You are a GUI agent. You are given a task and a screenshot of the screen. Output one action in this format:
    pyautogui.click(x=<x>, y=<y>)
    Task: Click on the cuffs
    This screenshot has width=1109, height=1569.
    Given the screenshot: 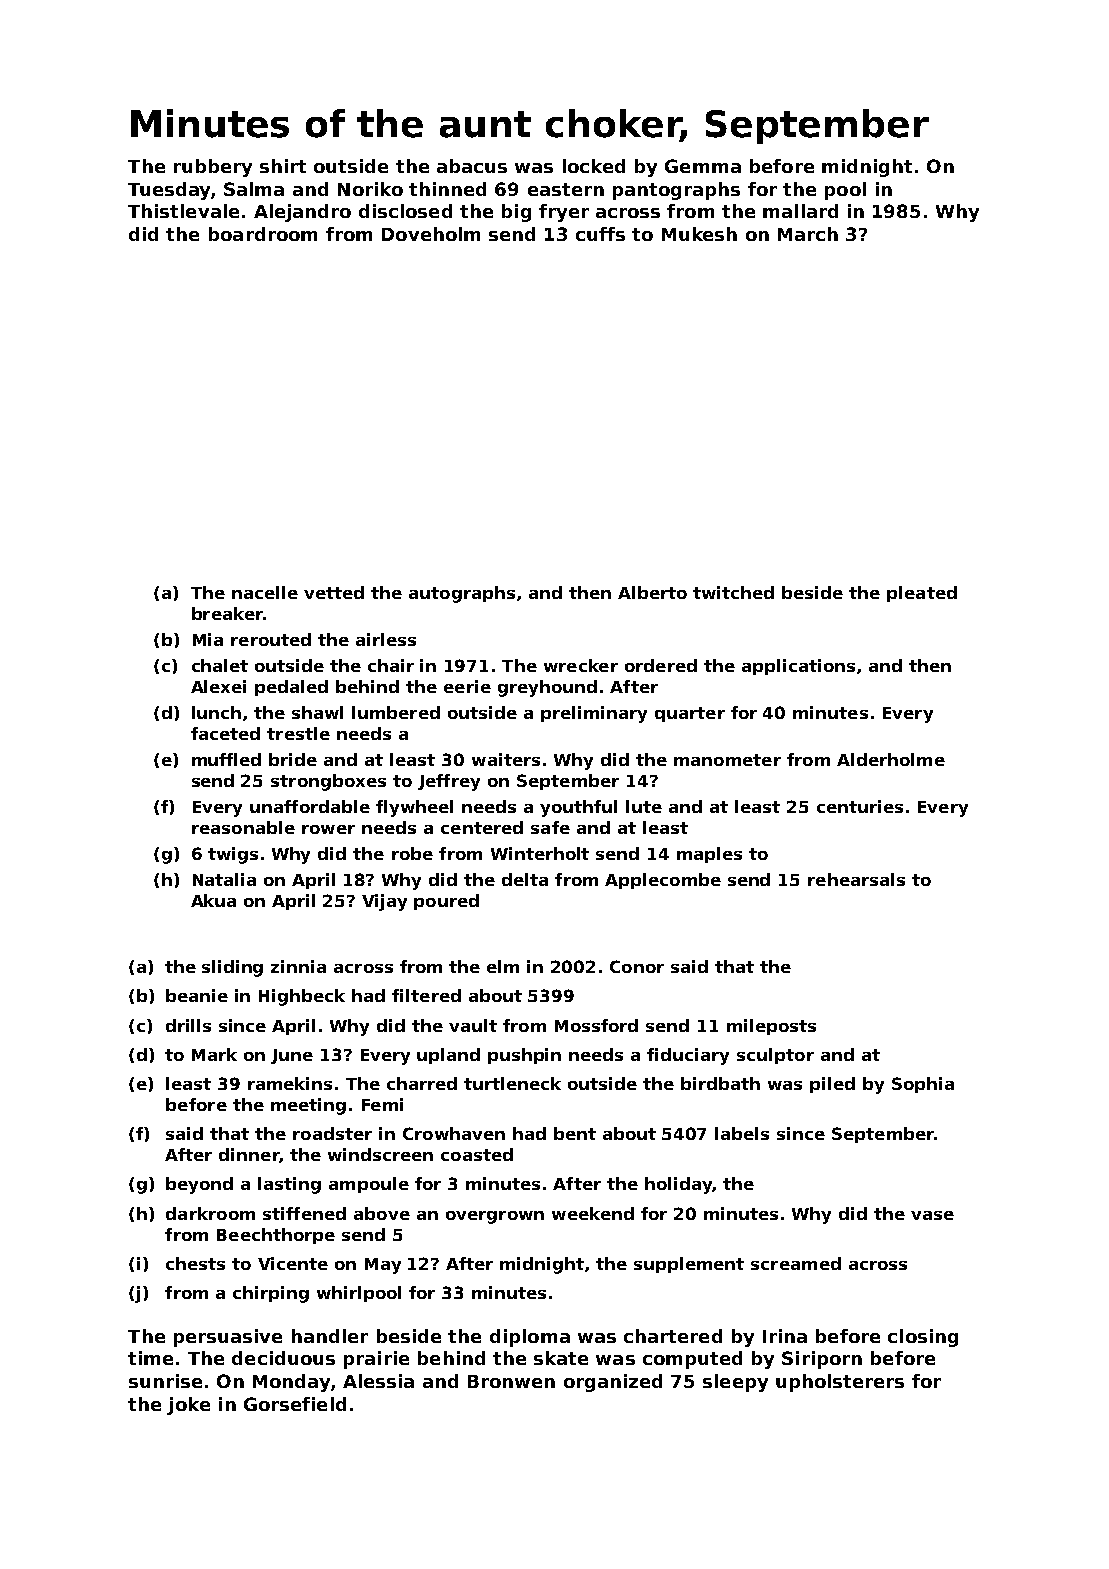 What is the action you would take?
    pyautogui.click(x=600, y=234)
